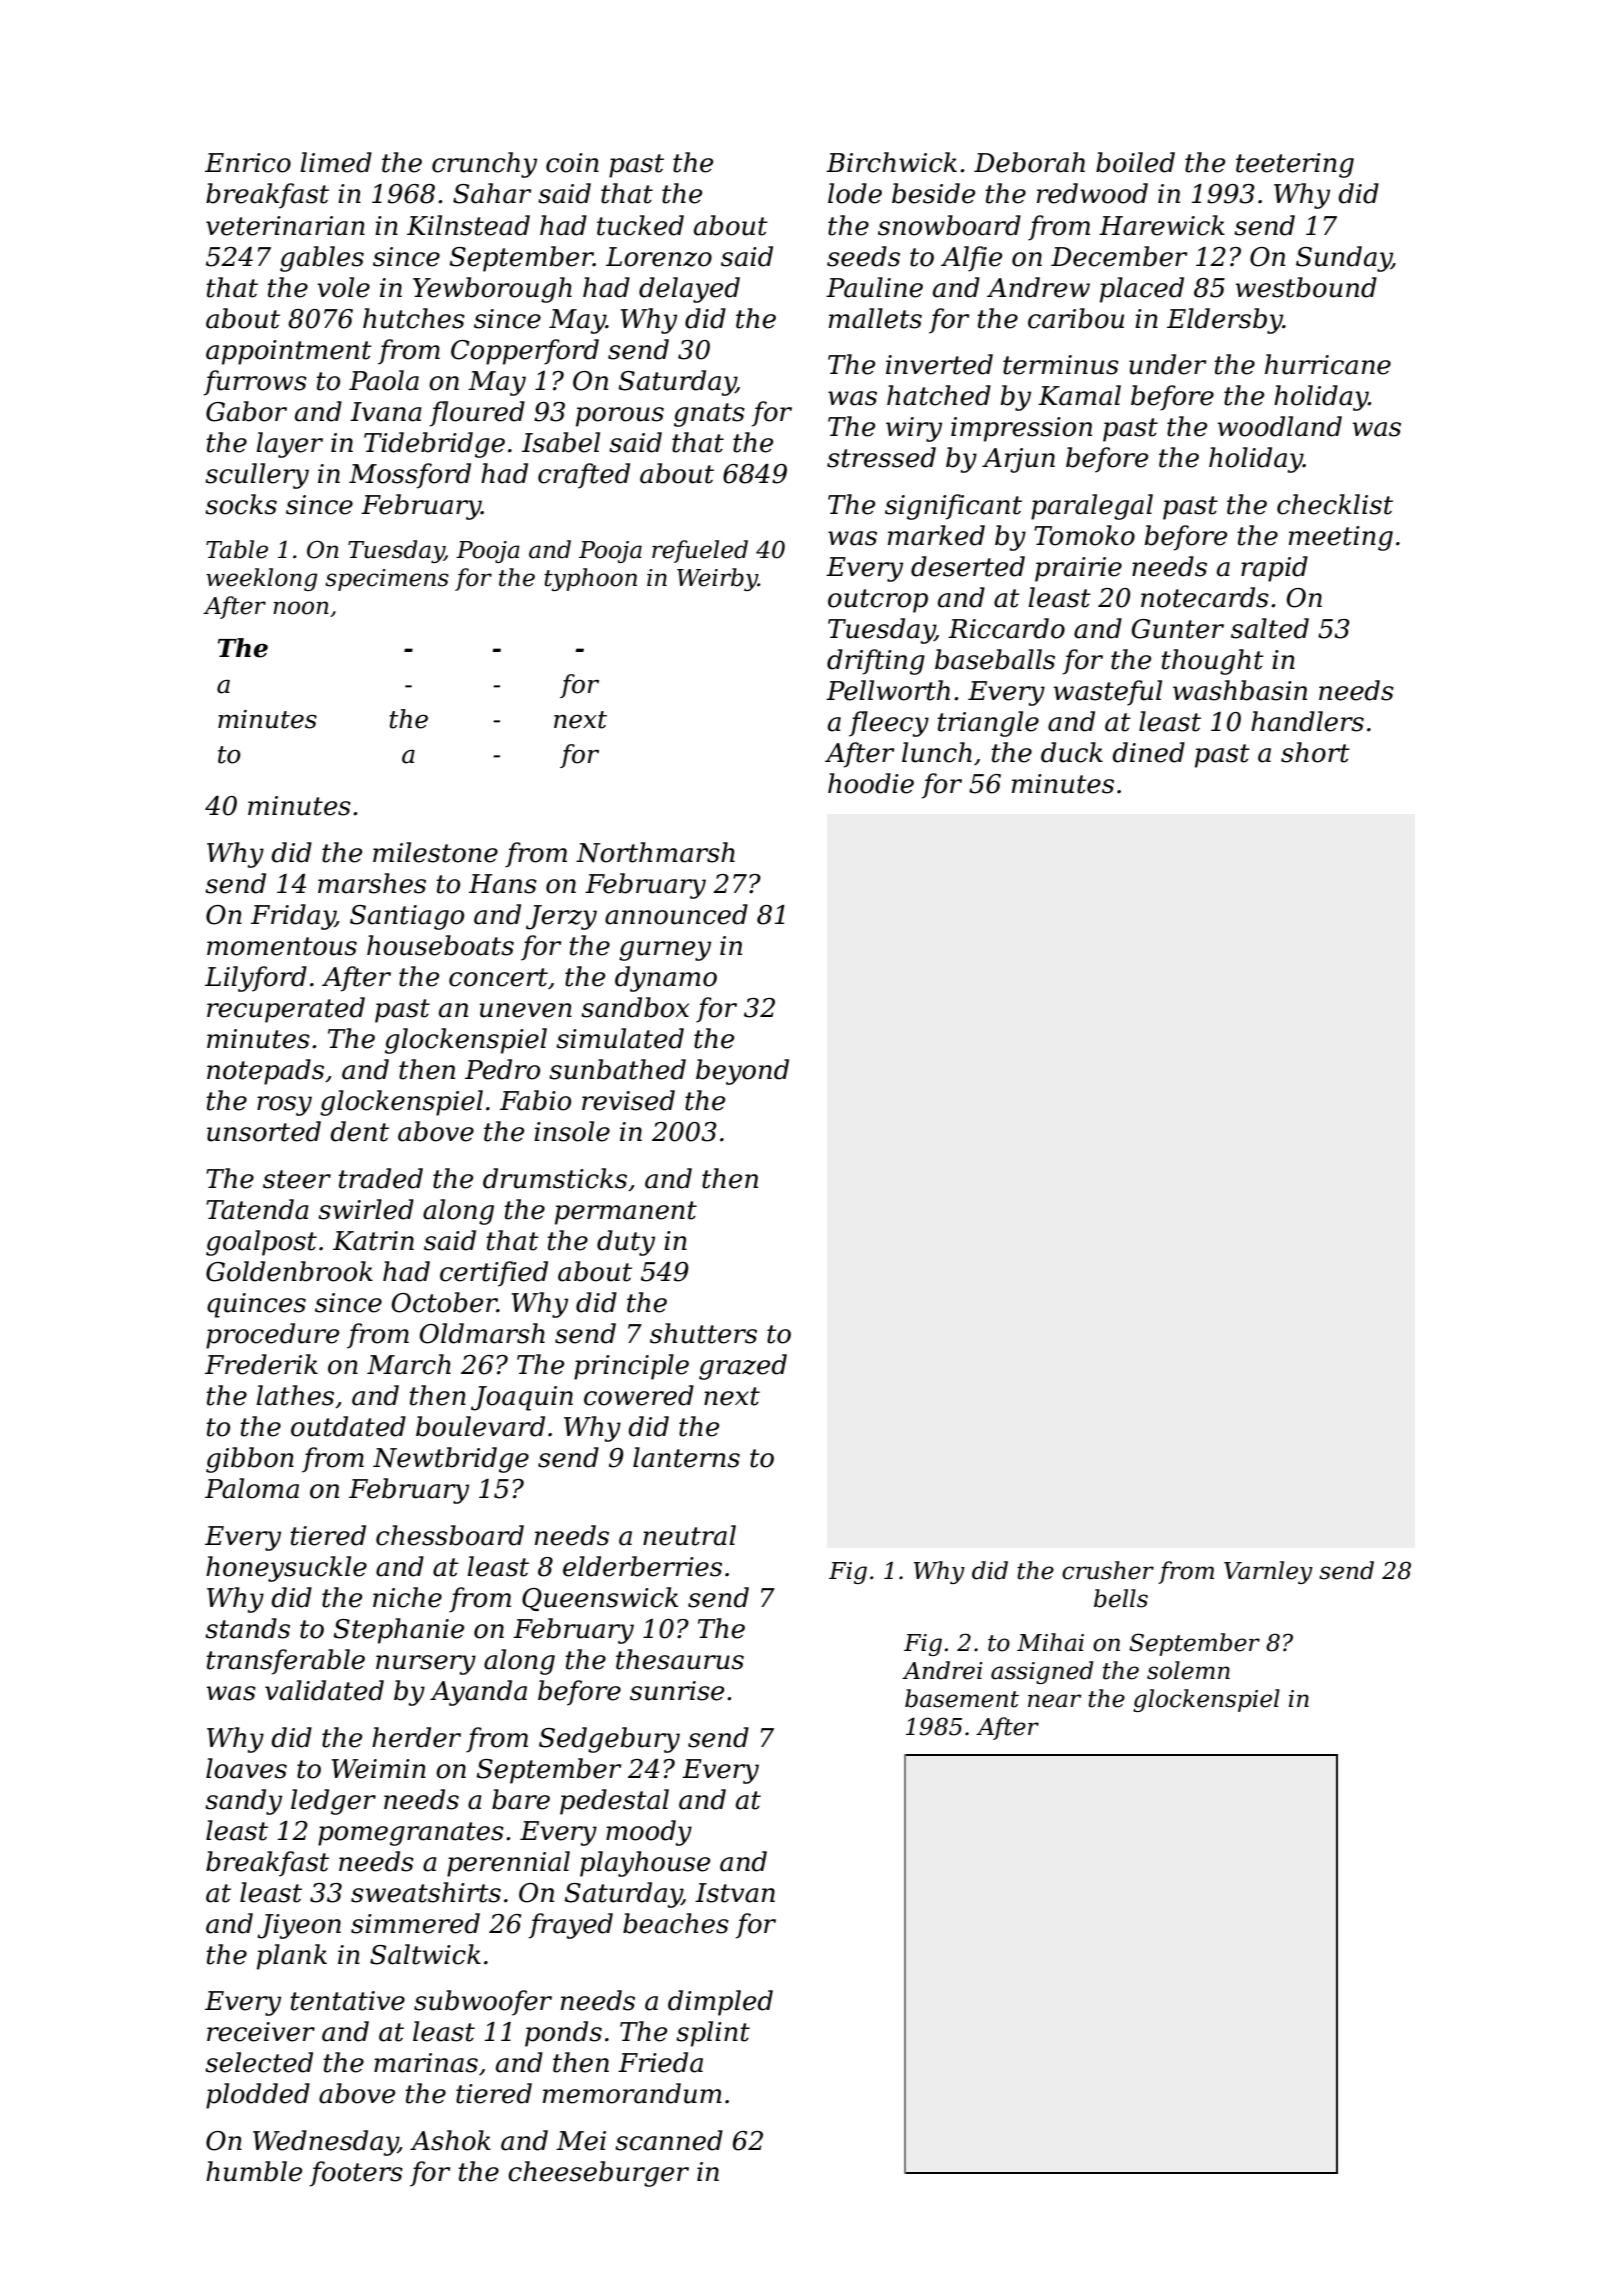 The width and height of the image is (1620, 2292). I want to click on Varnley, so click(1268, 1572).
